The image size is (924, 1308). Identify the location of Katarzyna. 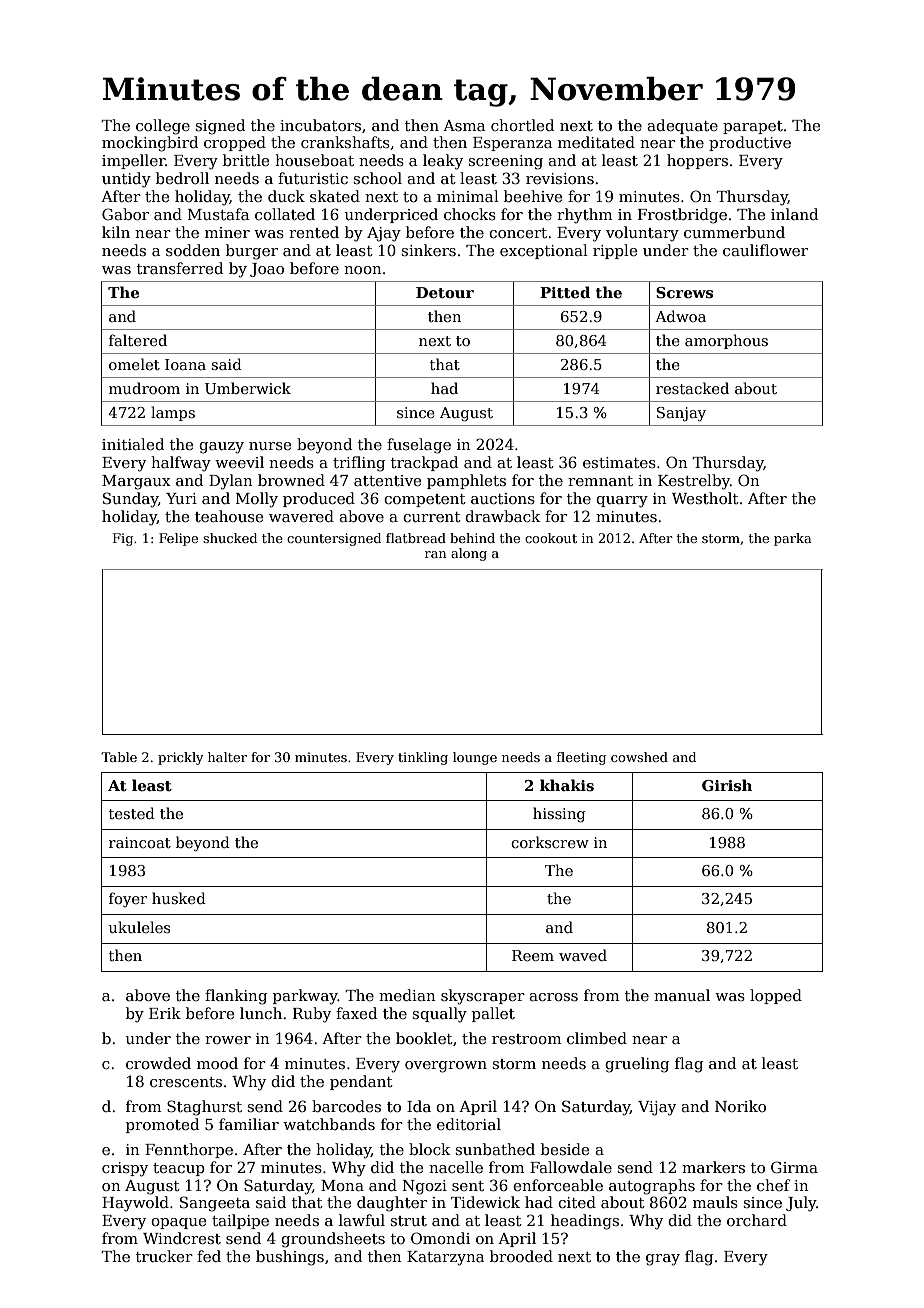
(445, 1258).
